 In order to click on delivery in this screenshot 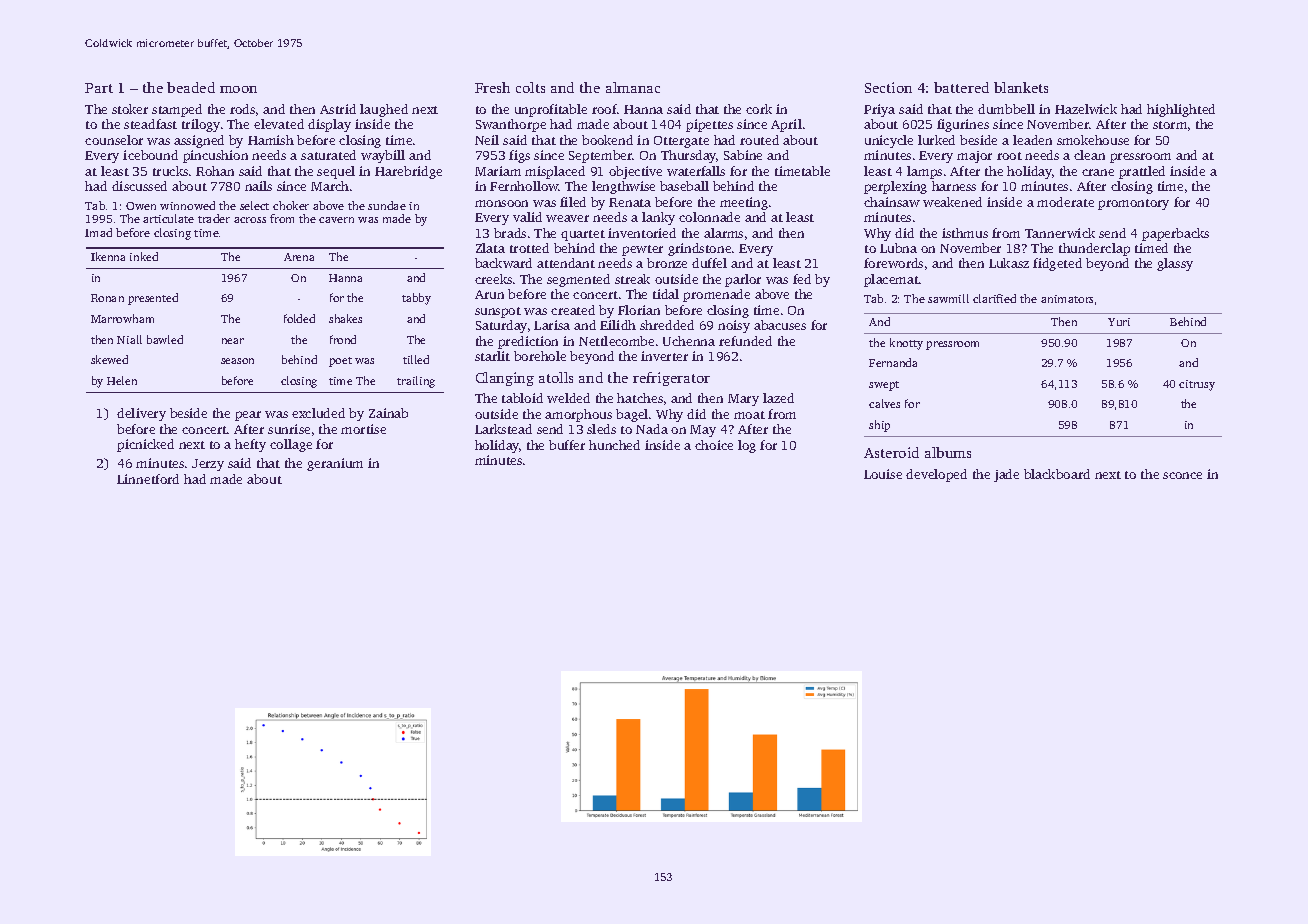, I will do `click(141, 414)`.
